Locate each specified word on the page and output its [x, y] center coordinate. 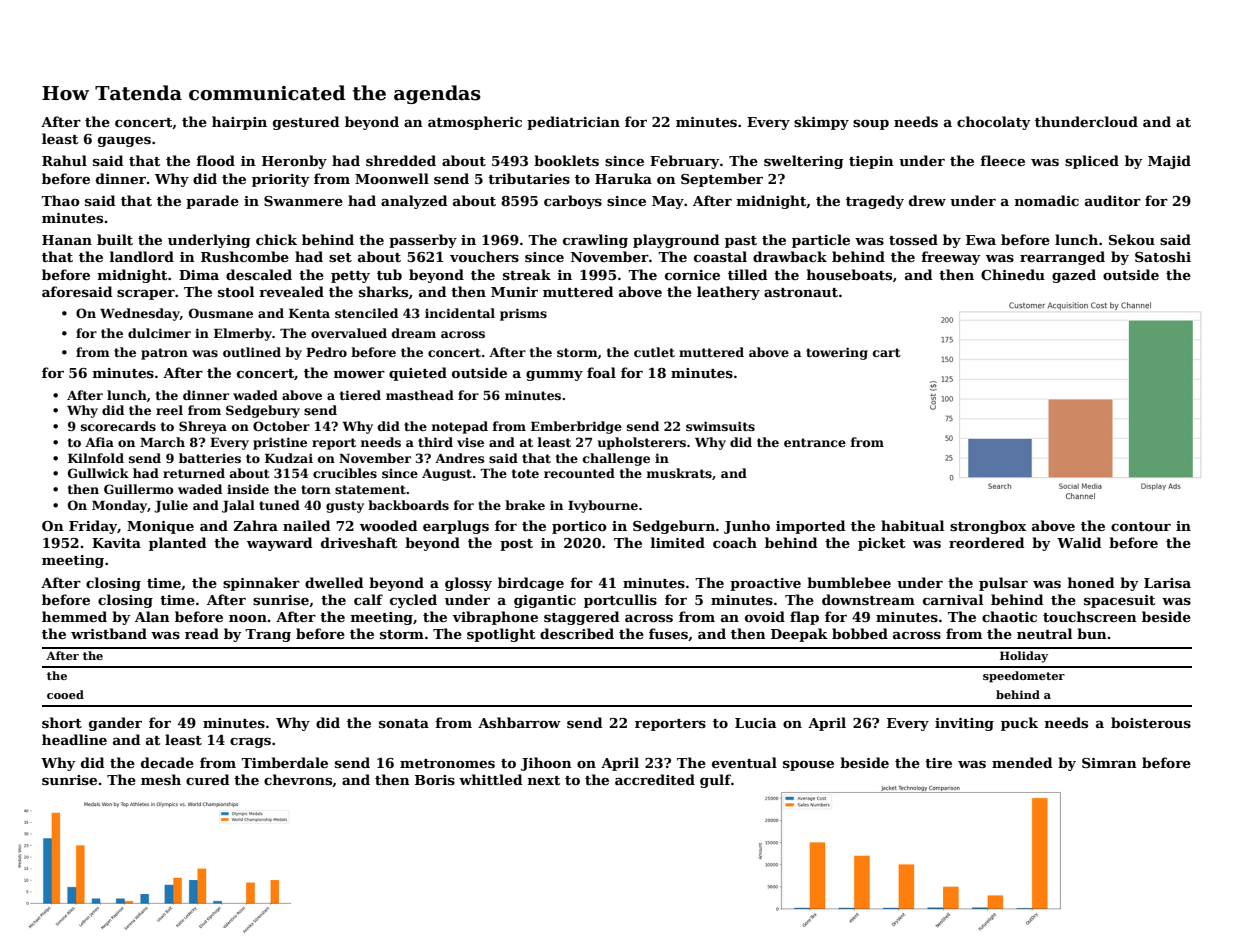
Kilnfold [96, 458]
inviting [964, 724]
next [544, 780]
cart [887, 352]
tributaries [529, 178]
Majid [1169, 162]
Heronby [294, 162]
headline [74, 739]
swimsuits [720, 426]
